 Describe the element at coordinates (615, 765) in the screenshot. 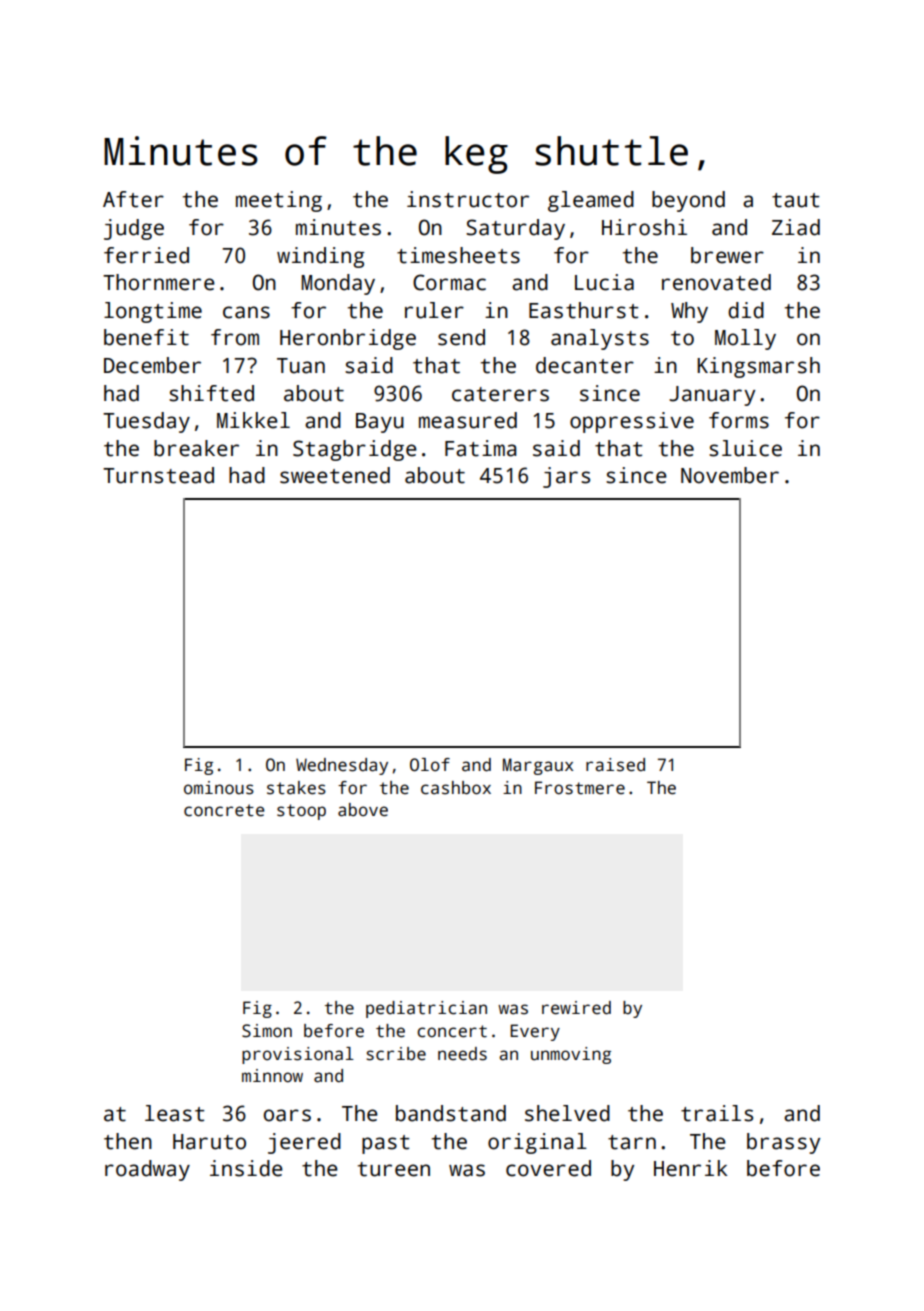

I see `raised` at that location.
